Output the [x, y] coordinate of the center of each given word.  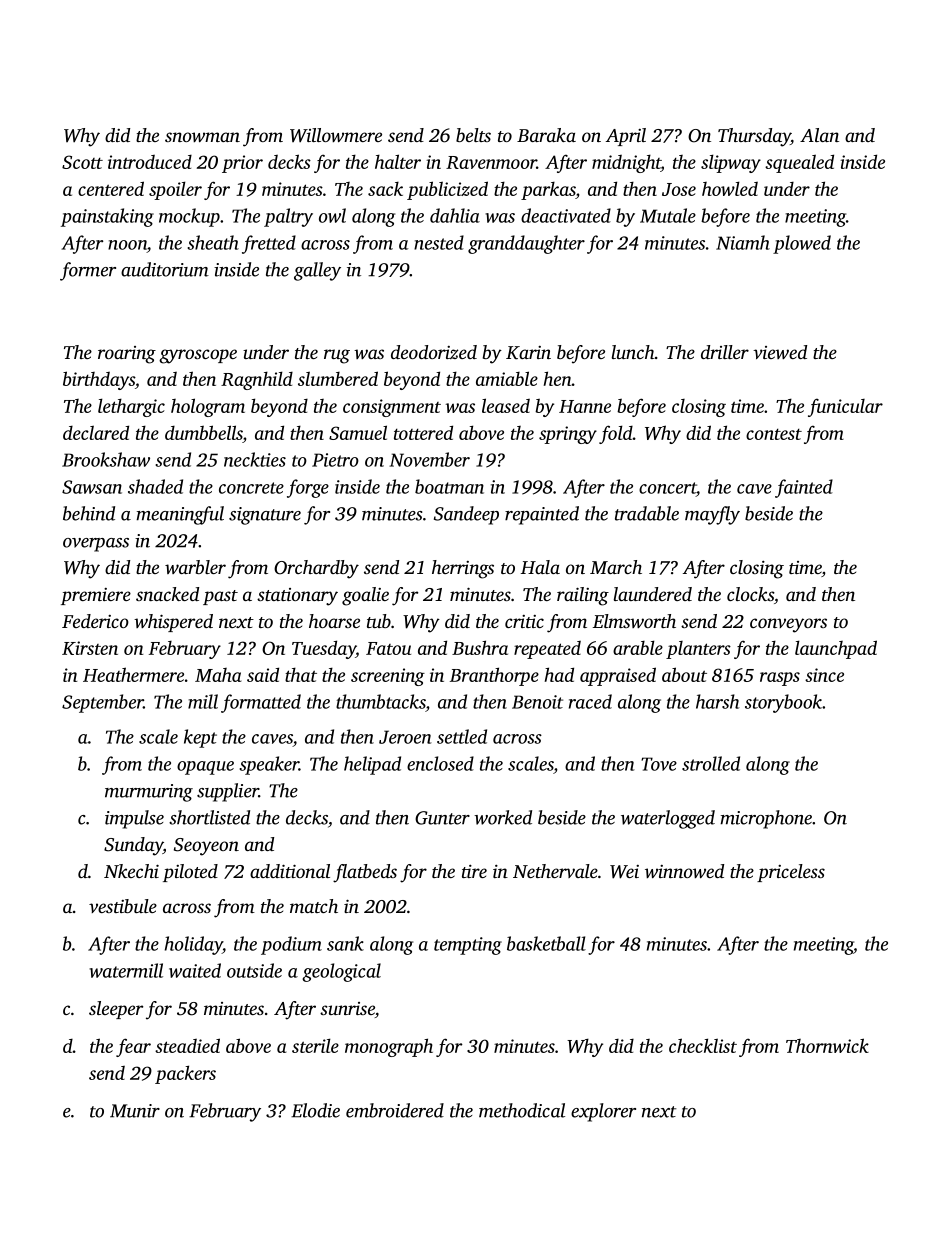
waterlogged [668, 819]
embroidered [395, 1110]
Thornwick [827, 1045]
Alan [819, 135]
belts [473, 135]
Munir [135, 1111]
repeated [547, 650]
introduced [150, 162]
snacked [167, 594]
